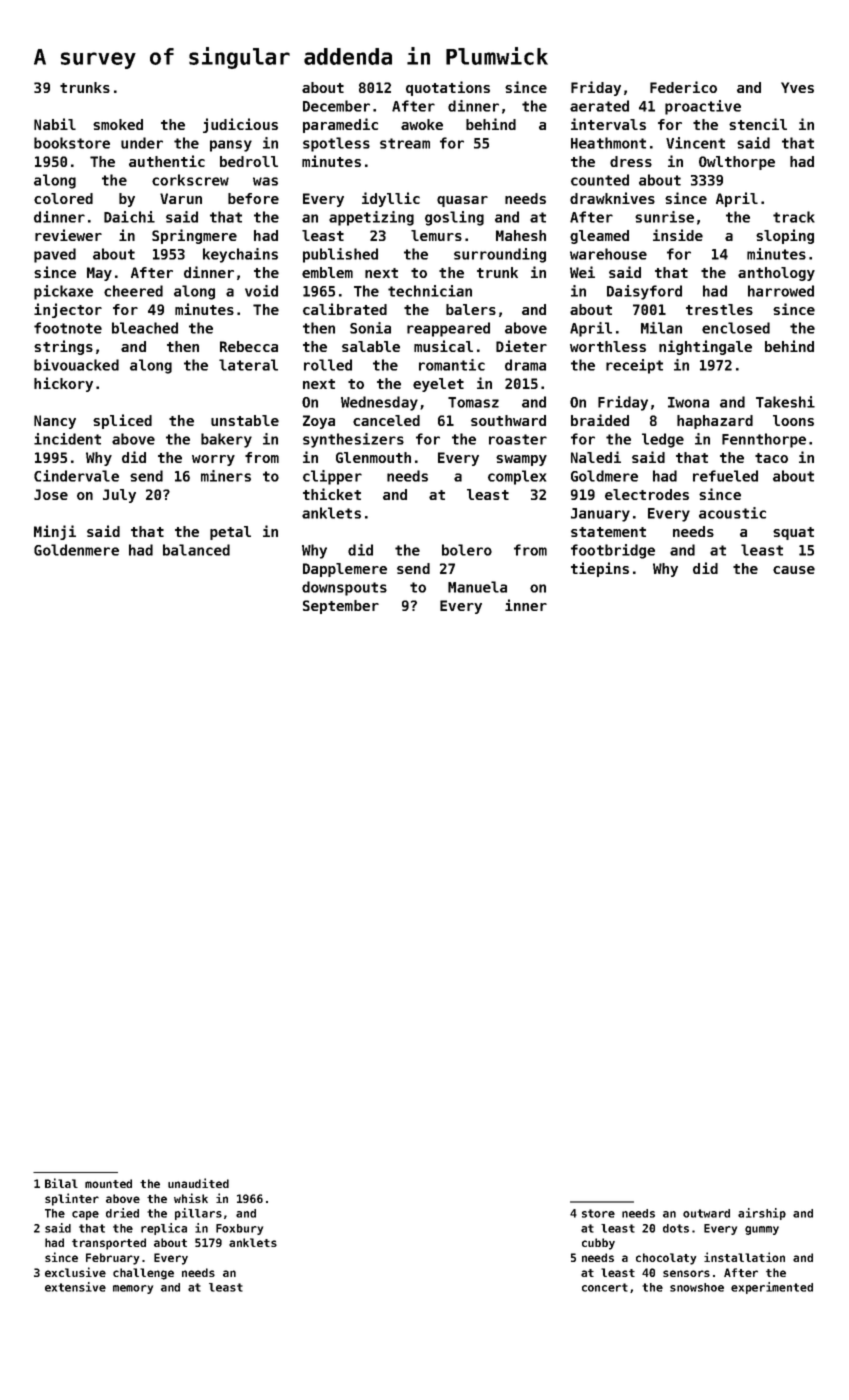  I want to click on Bilal, so click(61, 1183).
